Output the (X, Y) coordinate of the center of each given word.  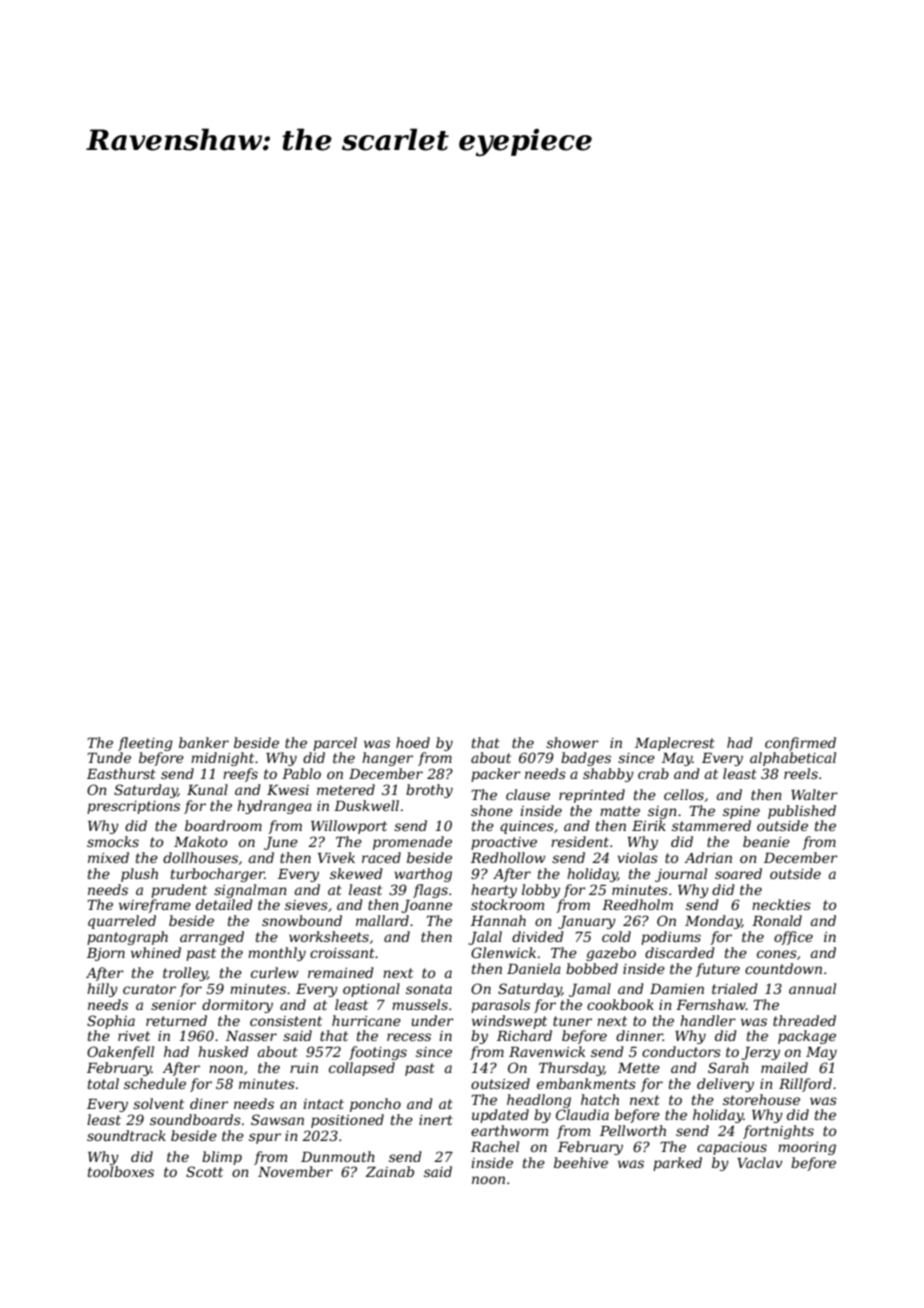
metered (346, 789)
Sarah (728, 1067)
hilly (102, 990)
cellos (684, 794)
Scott (204, 1171)
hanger (387, 759)
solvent (158, 1103)
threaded (804, 1020)
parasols (500, 1006)
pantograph (127, 938)
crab (653, 773)
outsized (500, 1084)
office (793, 938)
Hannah (498, 920)
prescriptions (133, 807)
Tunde (109, 757)
